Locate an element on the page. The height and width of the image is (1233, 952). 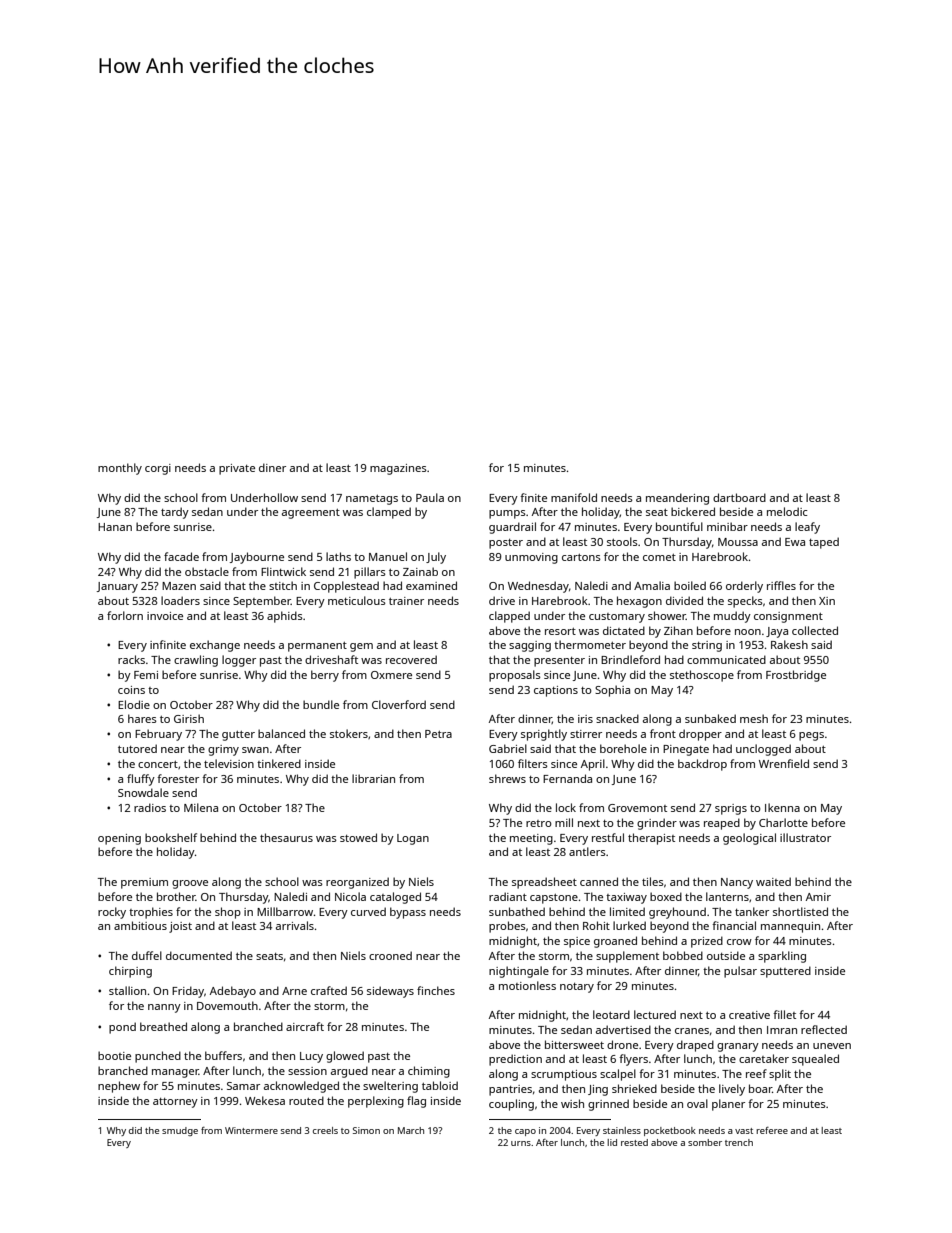
shower is located at coordinates (667, 615).
